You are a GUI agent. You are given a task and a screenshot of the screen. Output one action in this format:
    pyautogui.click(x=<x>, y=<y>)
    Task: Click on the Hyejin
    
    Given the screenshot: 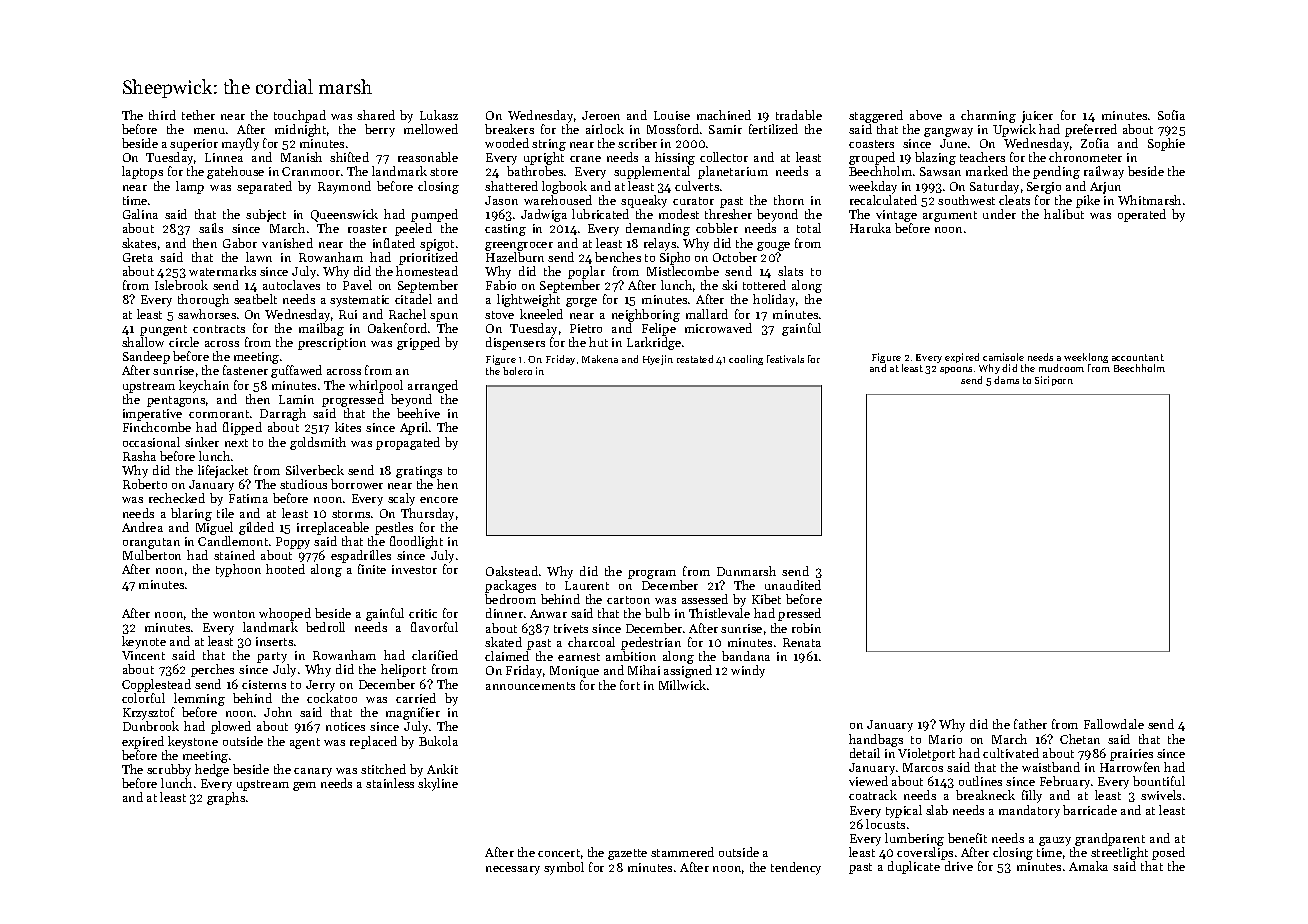 What is the action you would take?
    pyautogui.click(x=658, y=360)
